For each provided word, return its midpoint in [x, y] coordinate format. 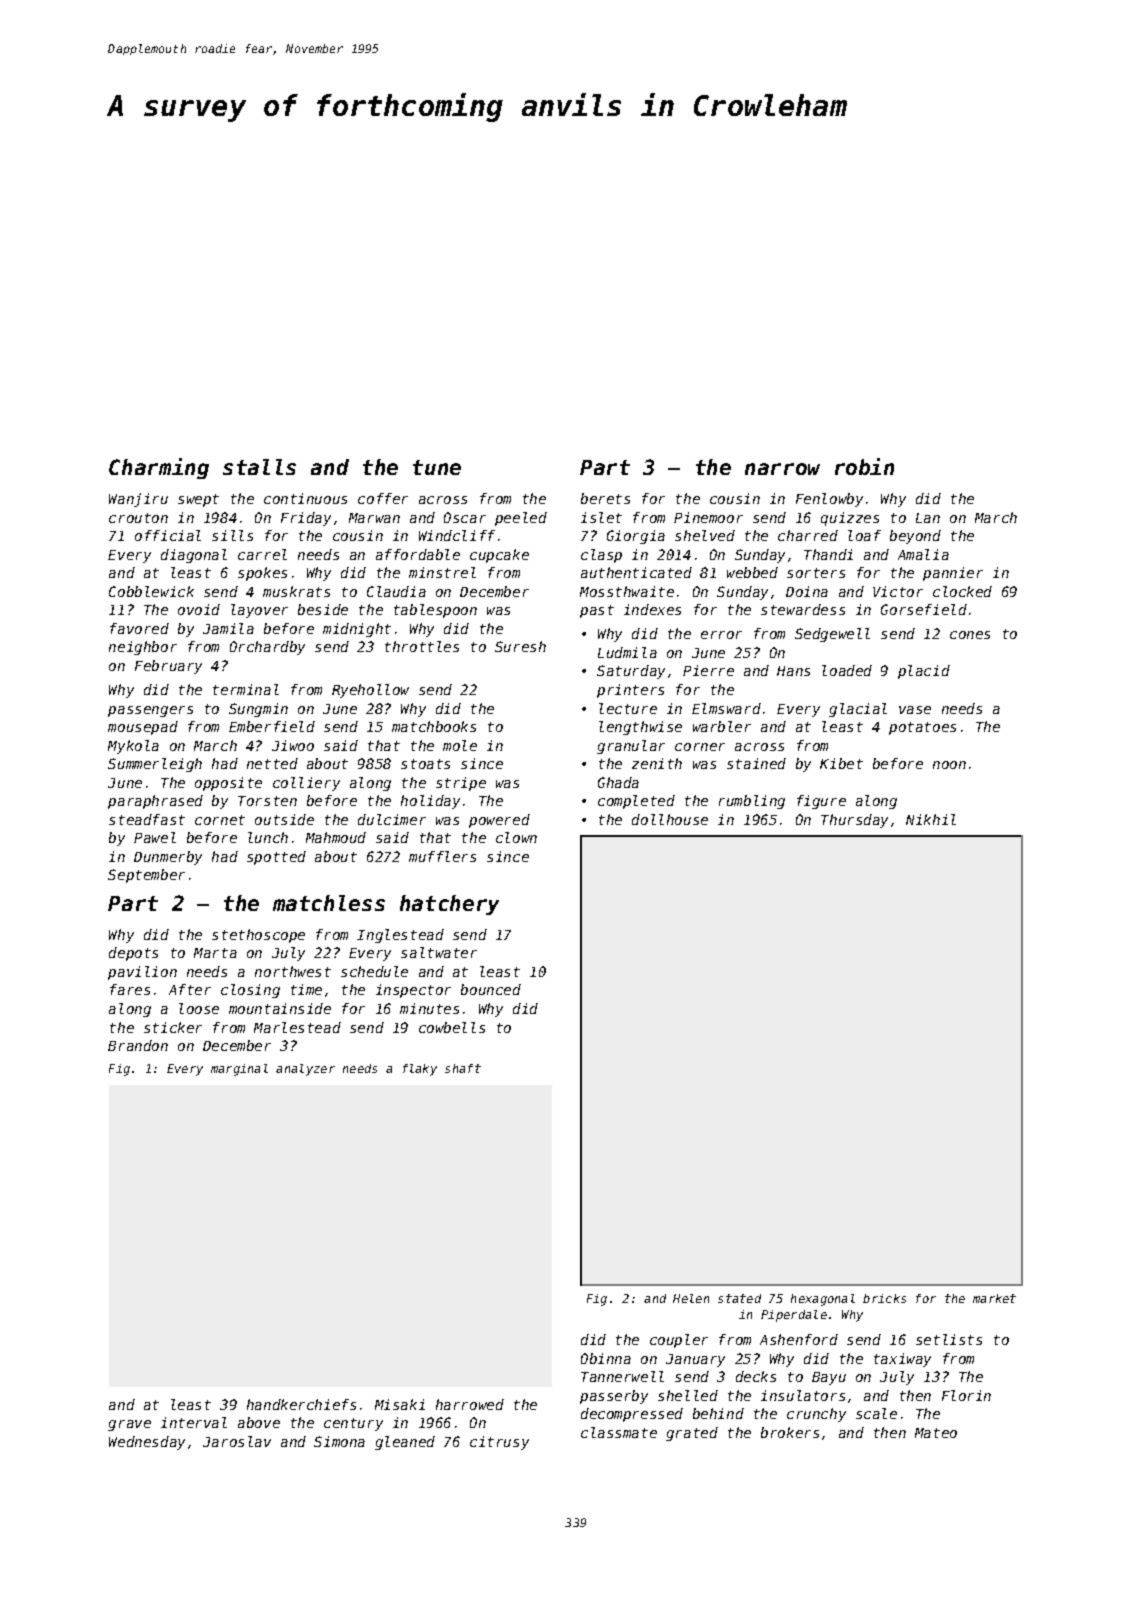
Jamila [228, 628]
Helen [691, 1298]
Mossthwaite [627, 591]
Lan [928, 518]
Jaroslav [237, 1441]
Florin [966, 1395]
